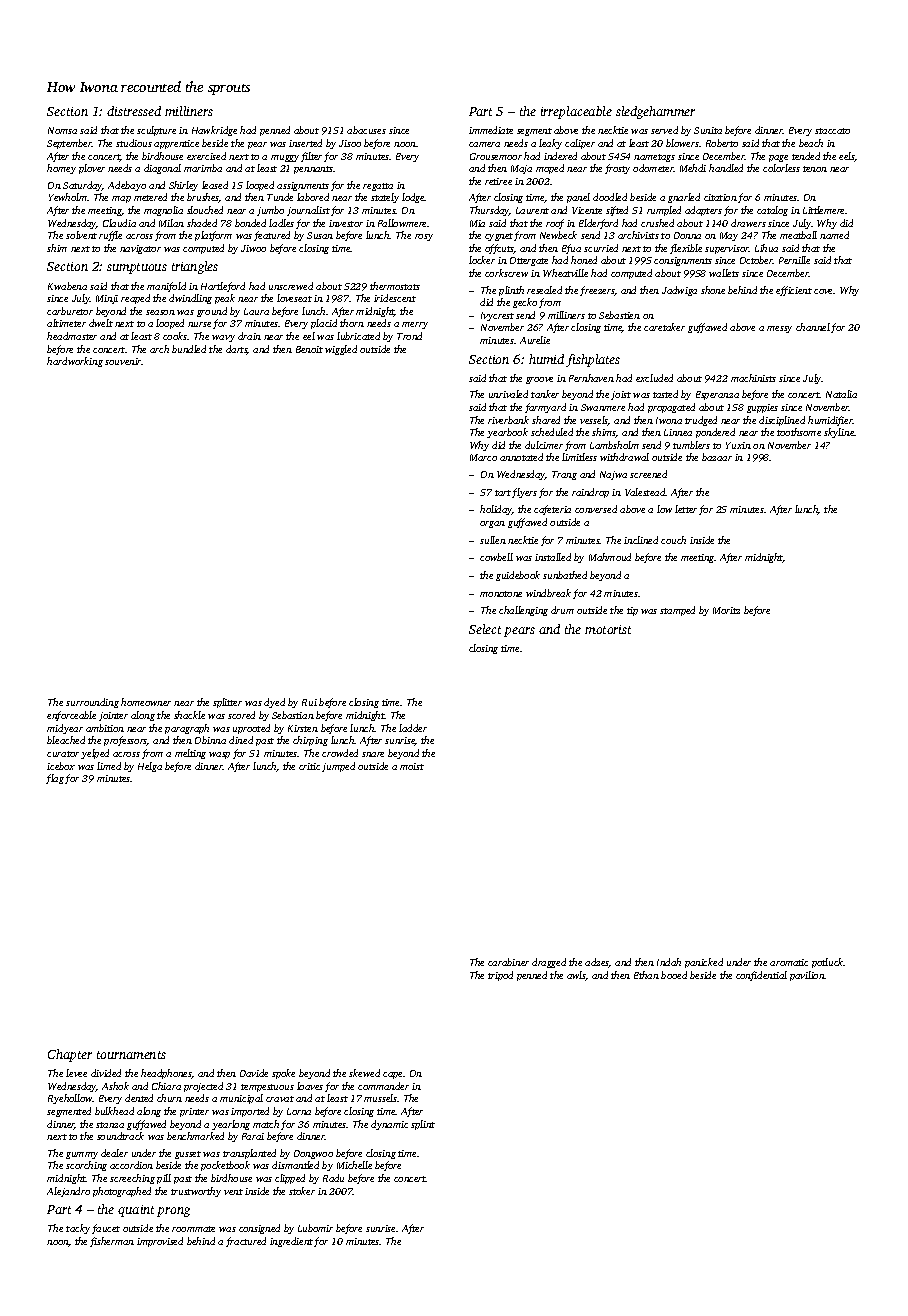  I want to click on ingredient, so click(291, 1242).
